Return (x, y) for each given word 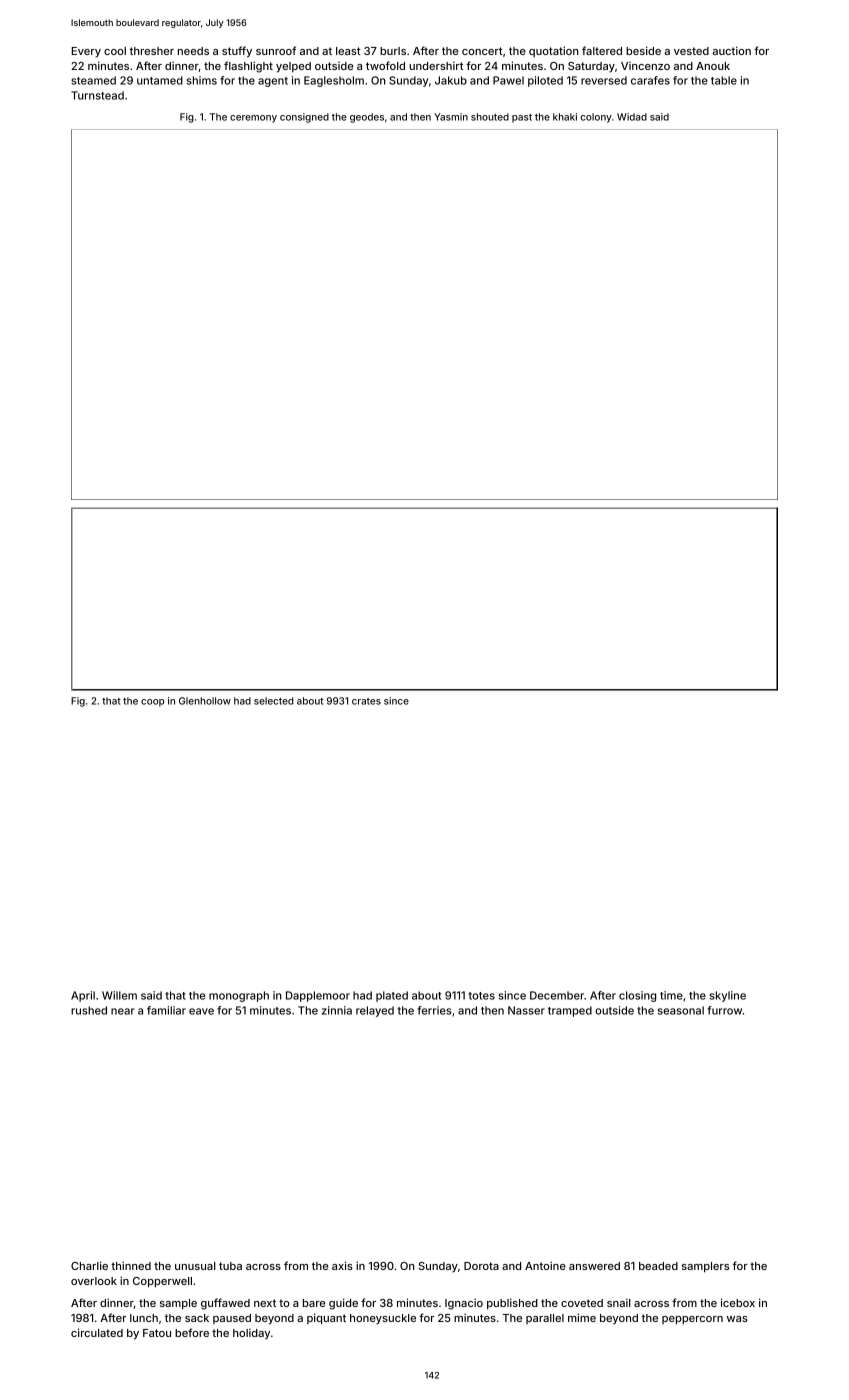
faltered (602, 50)
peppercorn (692, 1320)
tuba (230, 1266)
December (557, 995)
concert (482, 51)
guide (343, 1304)
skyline (727, 996)
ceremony (253, 119)
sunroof (276, 50)
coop (152, 703)
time (671, 995)
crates (366, 701)
